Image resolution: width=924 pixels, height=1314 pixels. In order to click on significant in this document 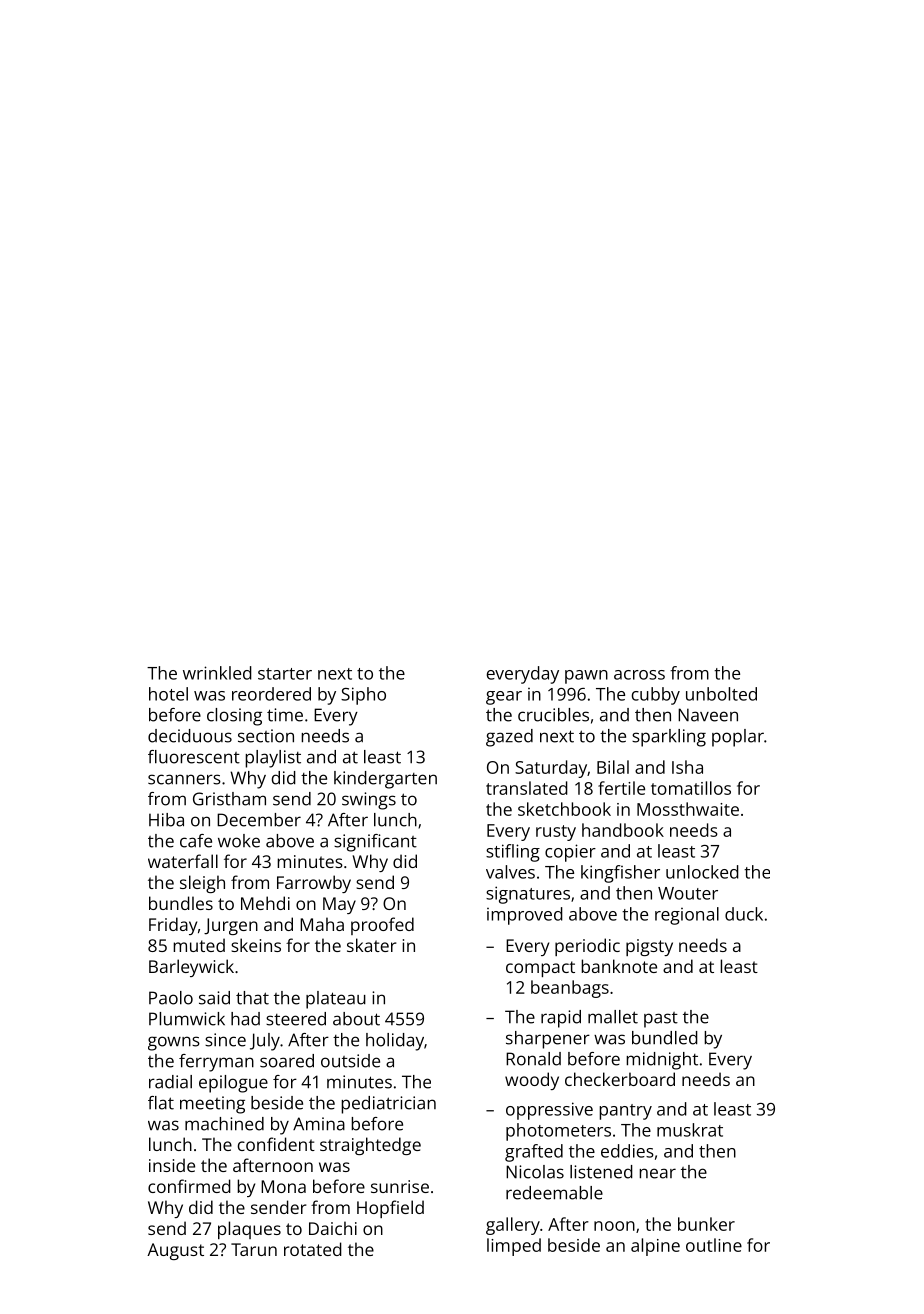, I will do `click(375, 843)`.
